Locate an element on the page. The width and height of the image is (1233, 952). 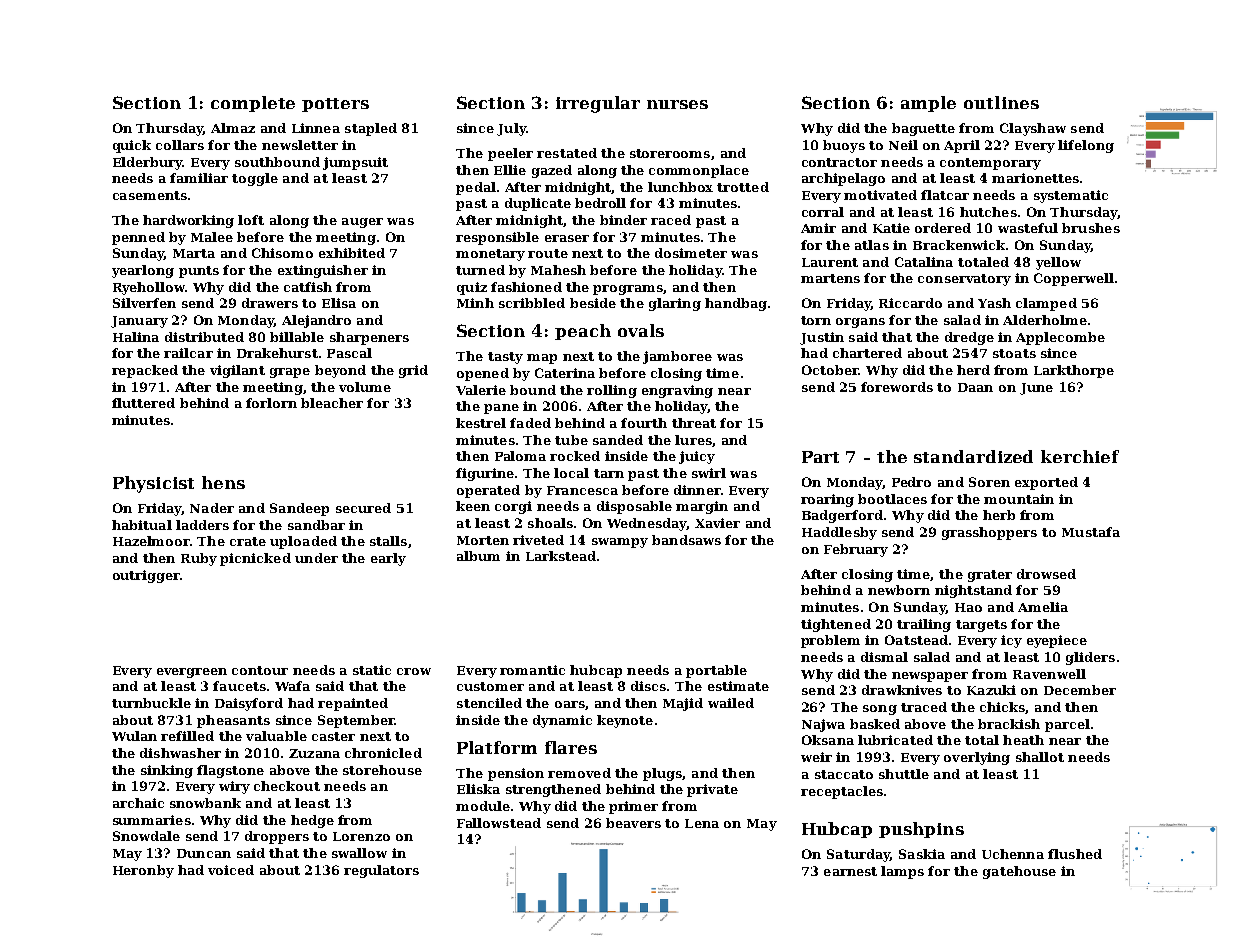
irregular is located at coordinates (598, 104).
